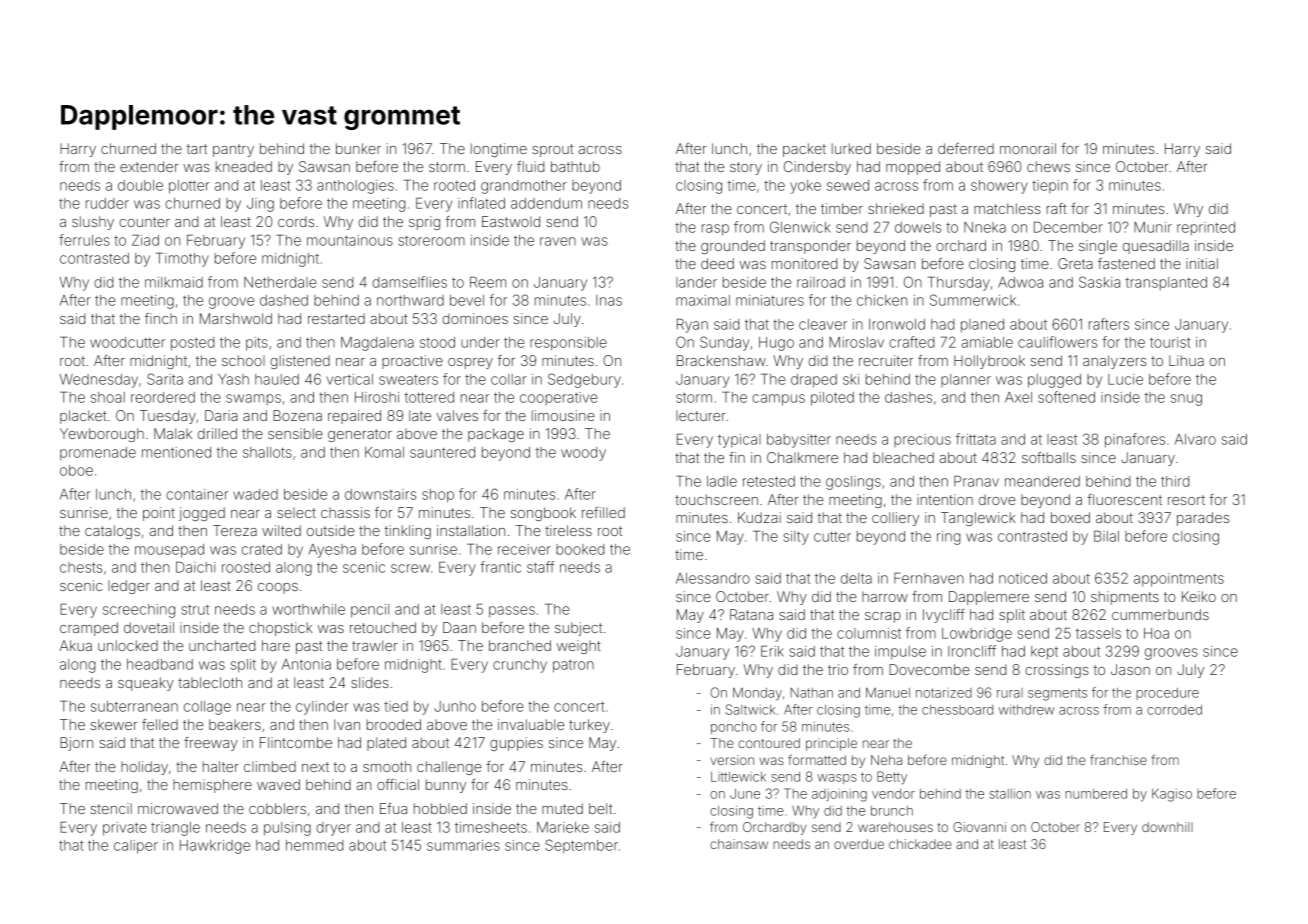 The image size is (1308, 924). What do you see at coordinates (76, 645) in the page?
I see `Akua` at bounding box center [76, 645].
